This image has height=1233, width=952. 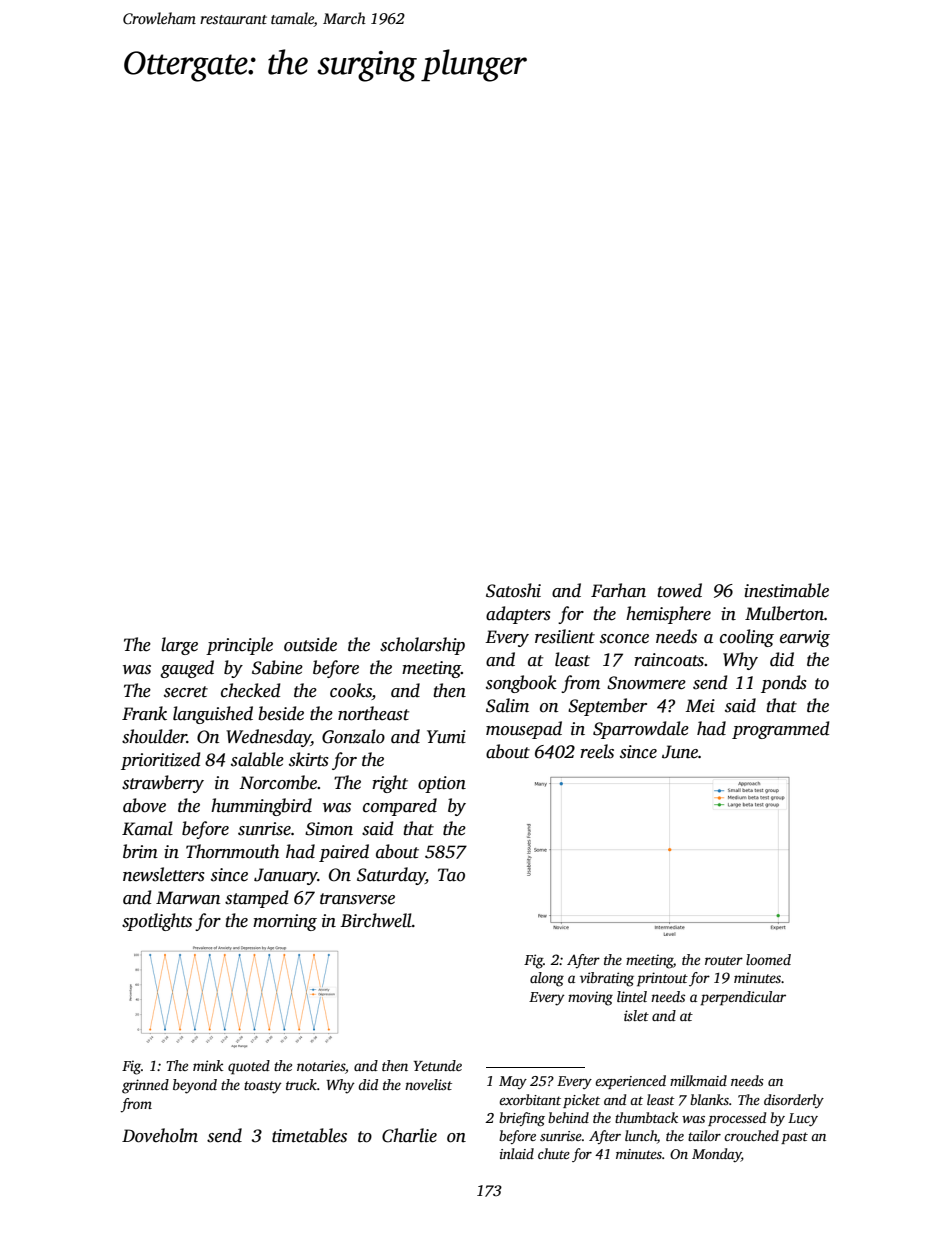 I want to click on inlaid, so click(x=517, y=1153).
